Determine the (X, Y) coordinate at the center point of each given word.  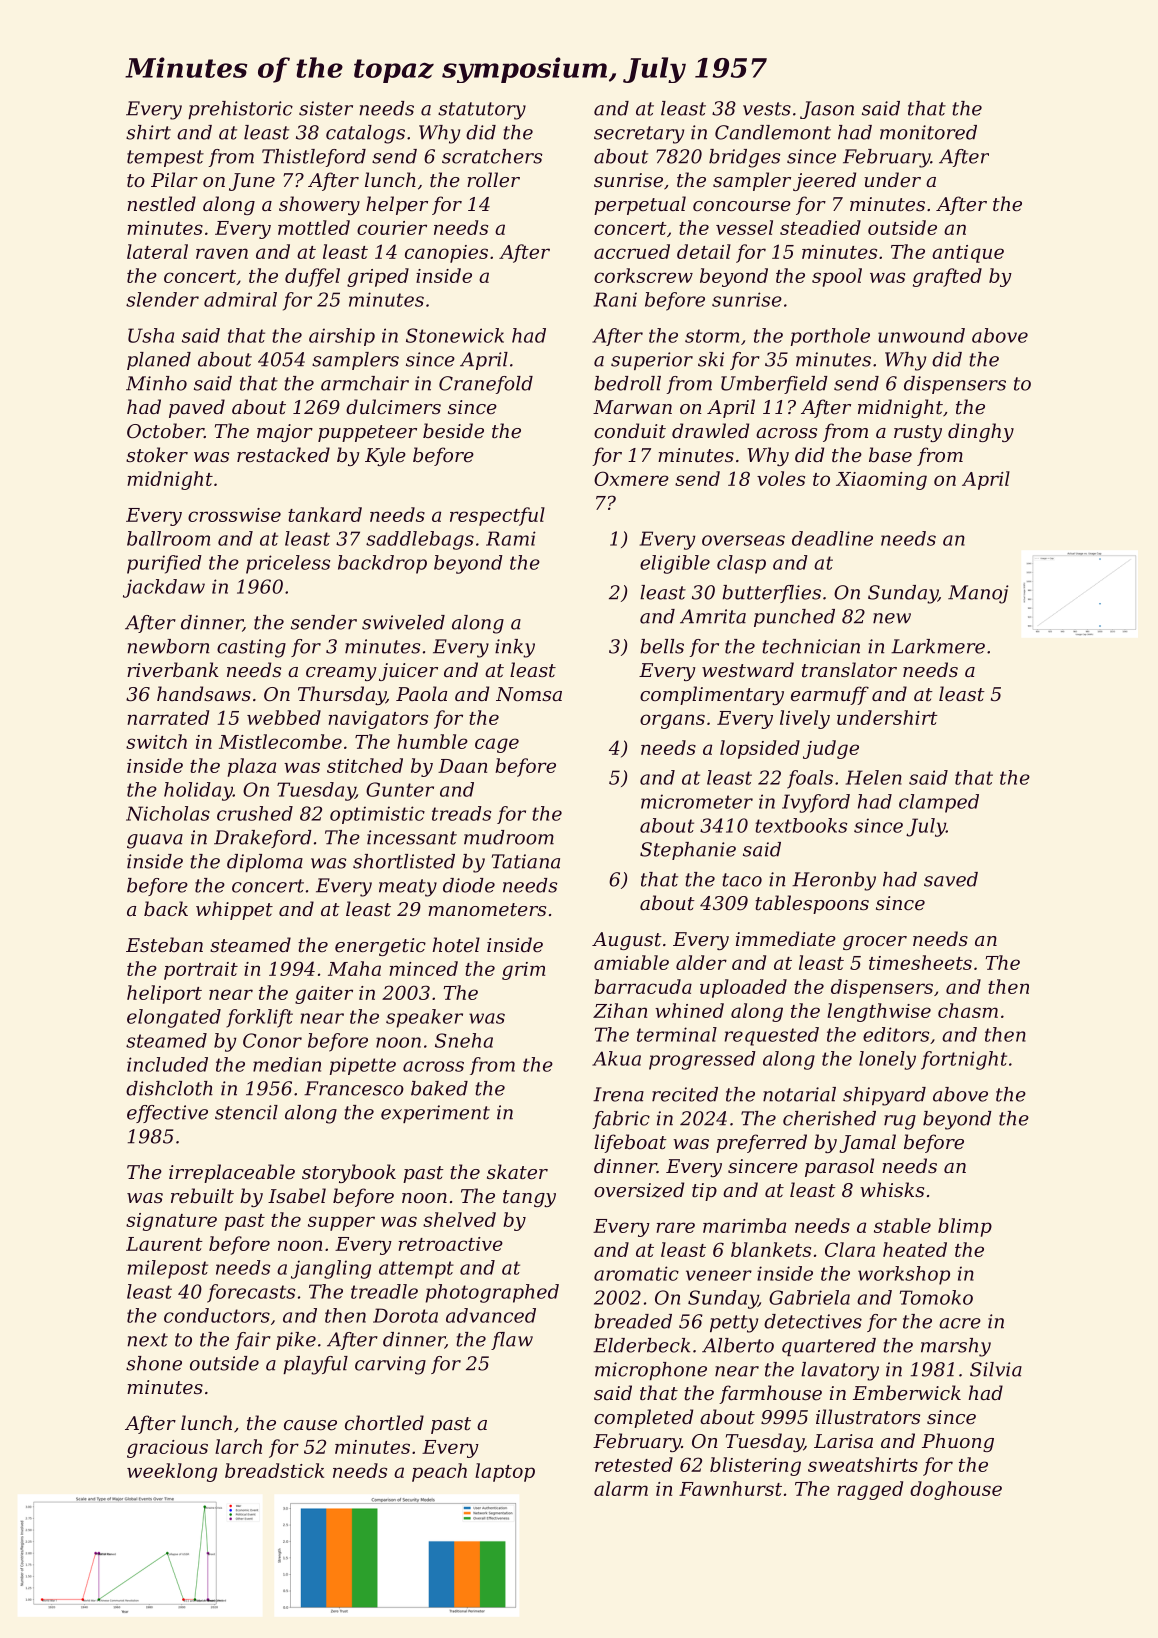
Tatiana (526, 861)
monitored (928, 132)
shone (154, 1363)
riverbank (173, 669)
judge (831, 749)
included (167, 1064)
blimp (965, 1227)
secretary (639, 135)
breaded (633, 1321)
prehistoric (240, 110)
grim (523, 971)
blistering (755, 1466)
